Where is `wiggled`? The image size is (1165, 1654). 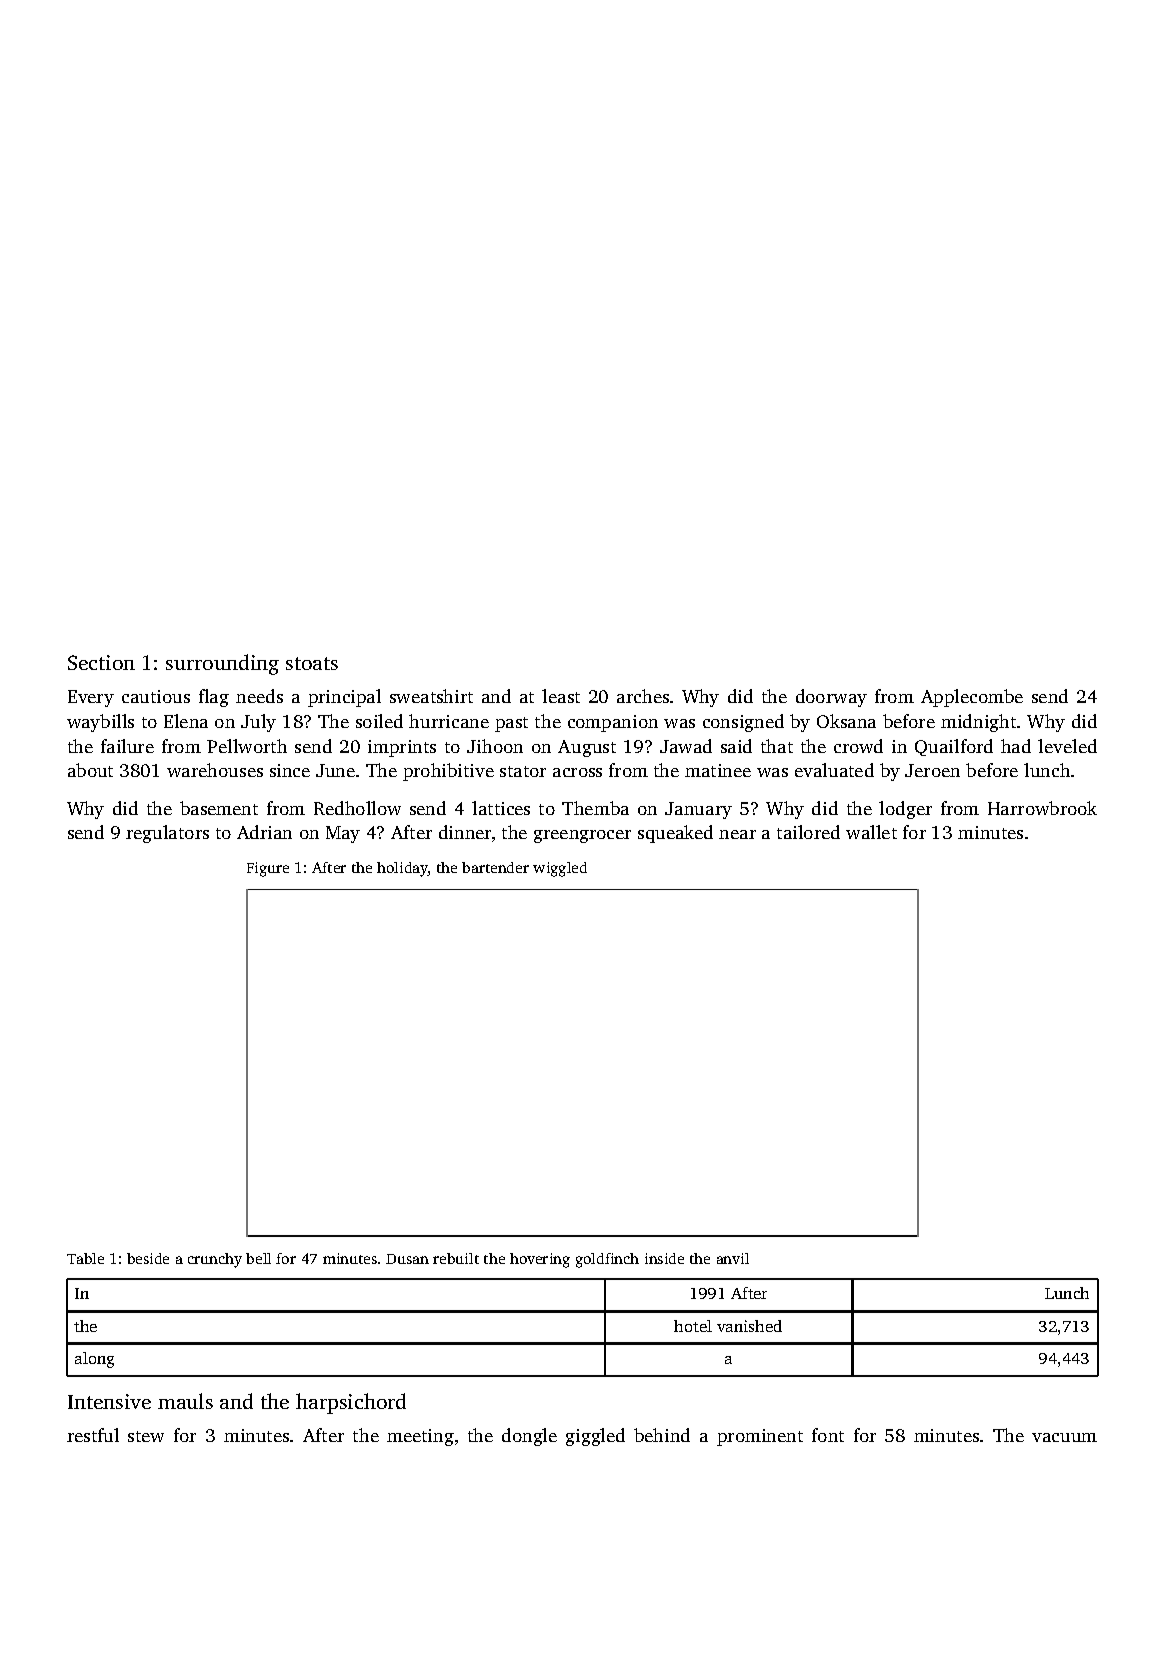
wiggled is located at coordinates (560, 869).
